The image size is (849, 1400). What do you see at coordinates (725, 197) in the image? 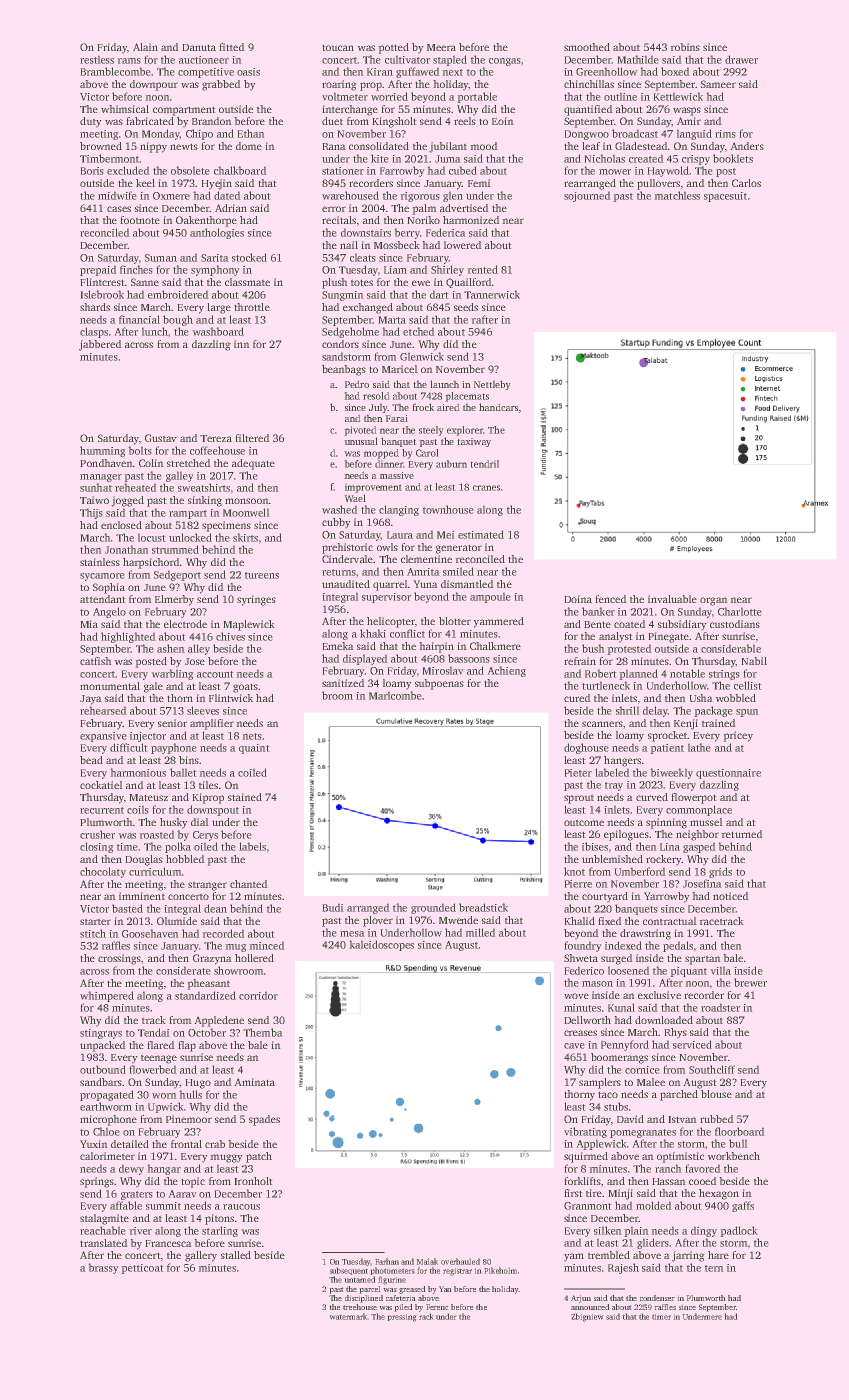
I see `spacesuit` at bounding box center [725, 197].
